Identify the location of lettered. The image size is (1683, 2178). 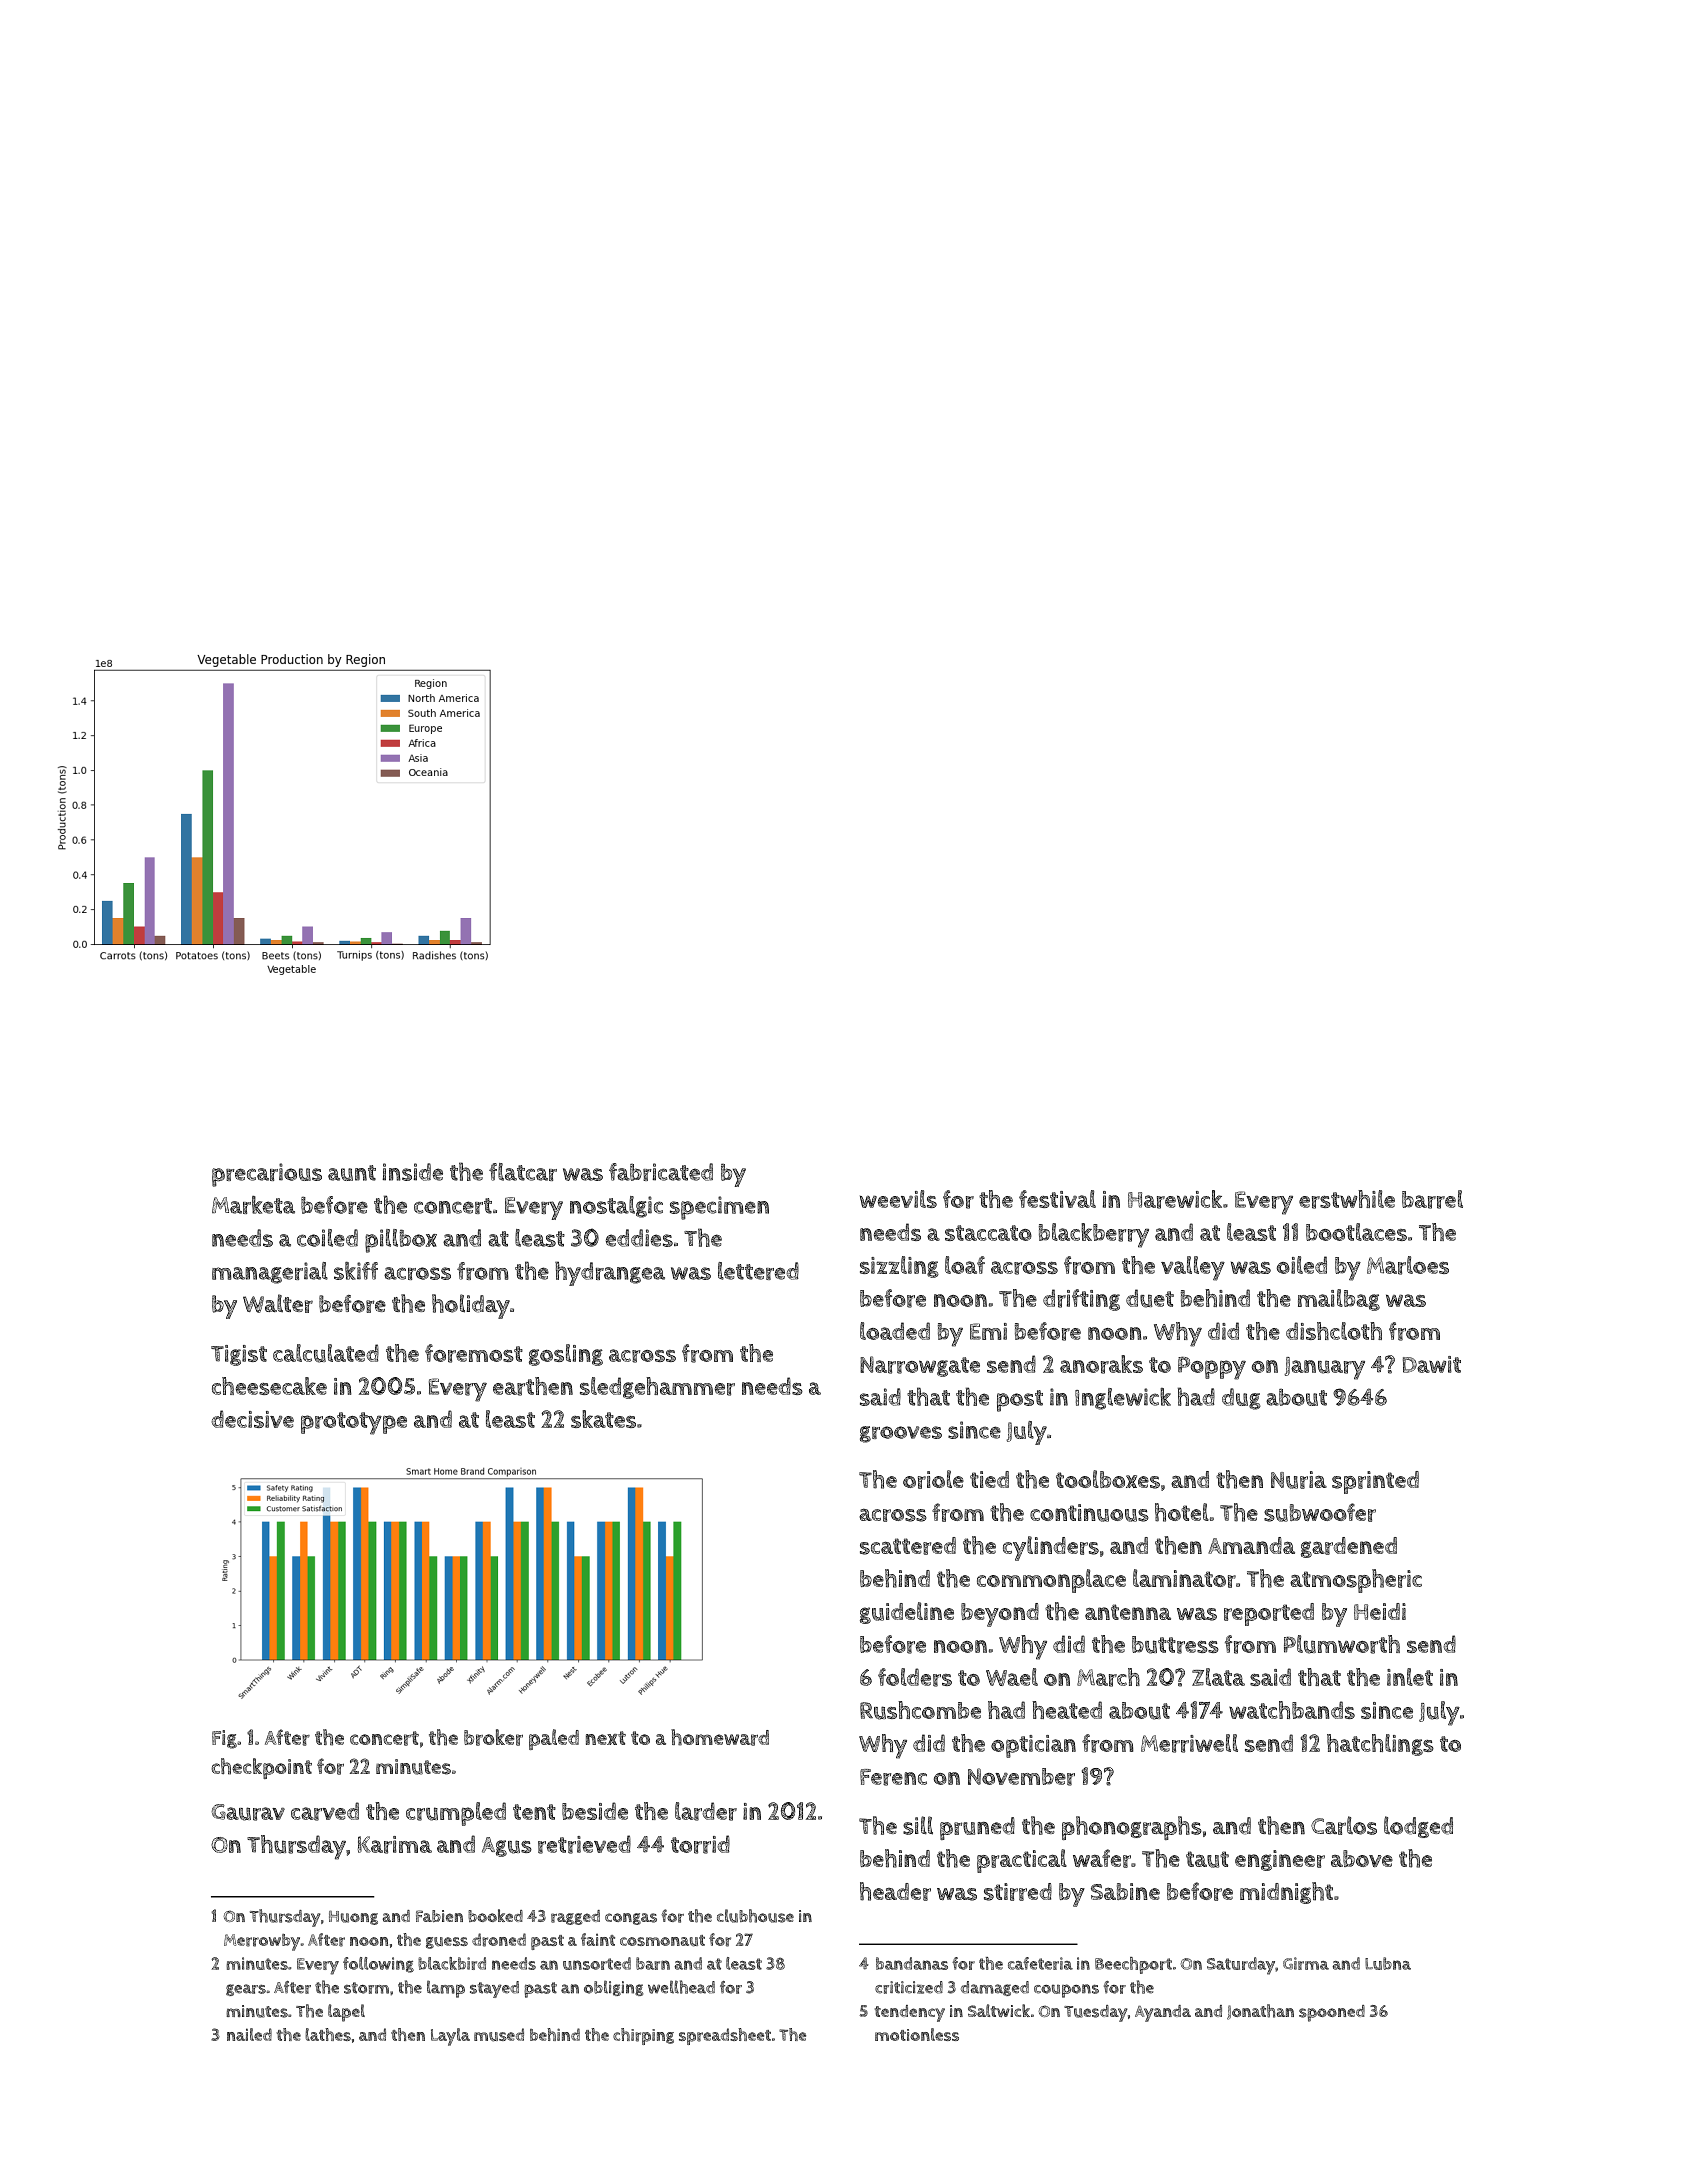
(758, 1271).
